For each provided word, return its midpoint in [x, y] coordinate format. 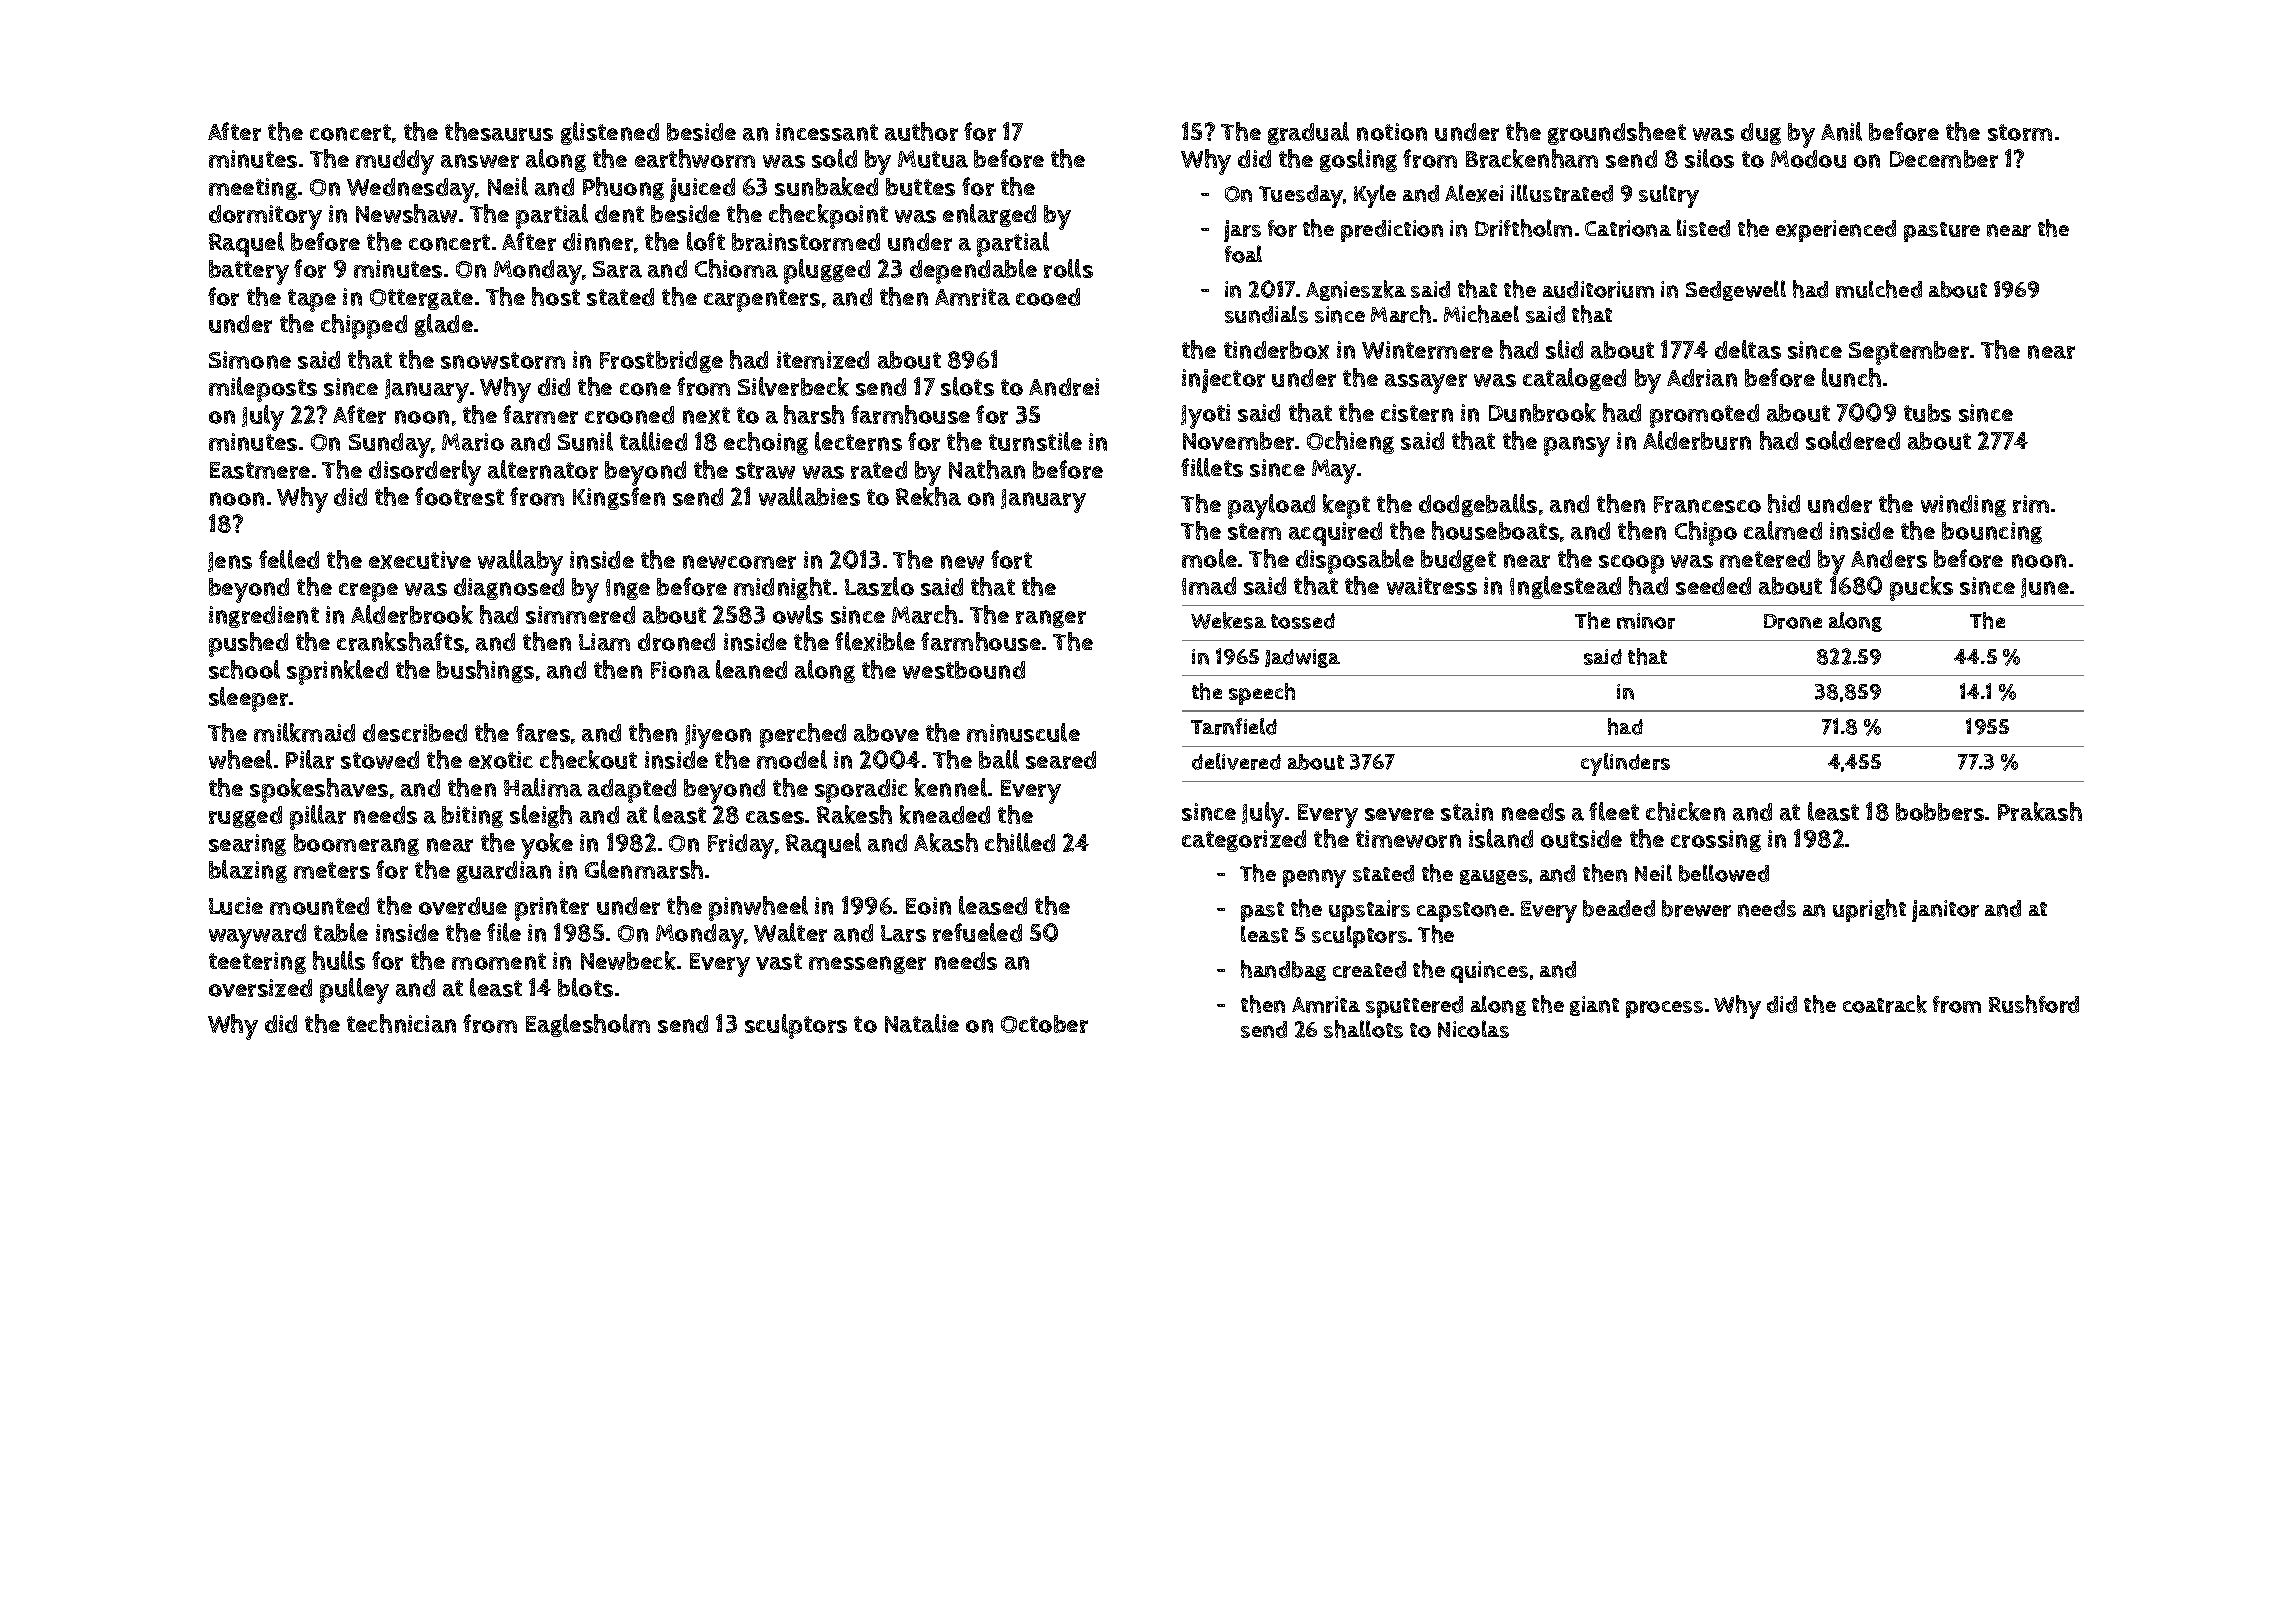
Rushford [2034, 1004]
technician [401, 1023]
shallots [1363, 1029]
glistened [610, 133]
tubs [1927, 413]
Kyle [1375, 196]
